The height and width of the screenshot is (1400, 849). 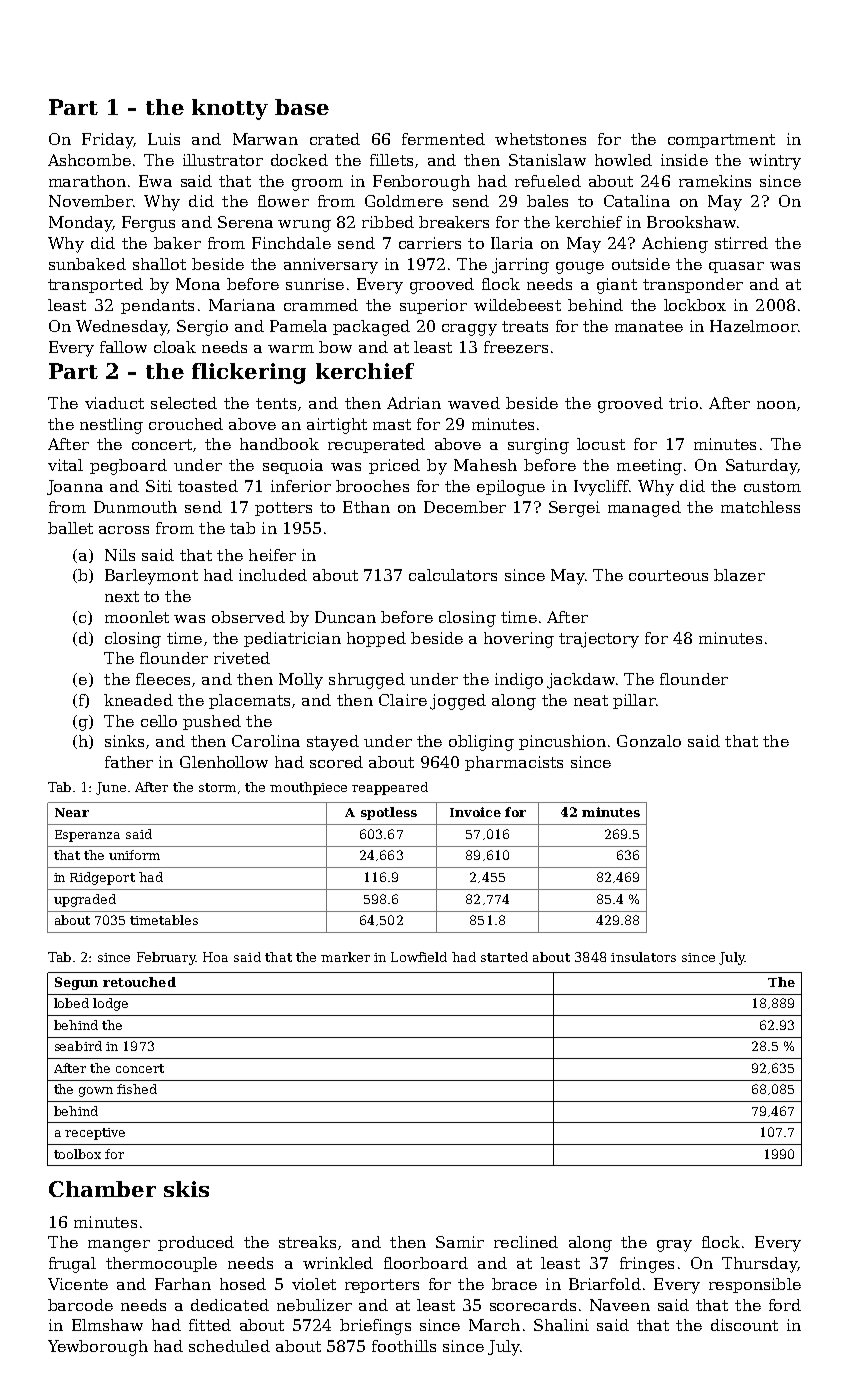 I want to click on gray, so click(x=674, y=1246).
